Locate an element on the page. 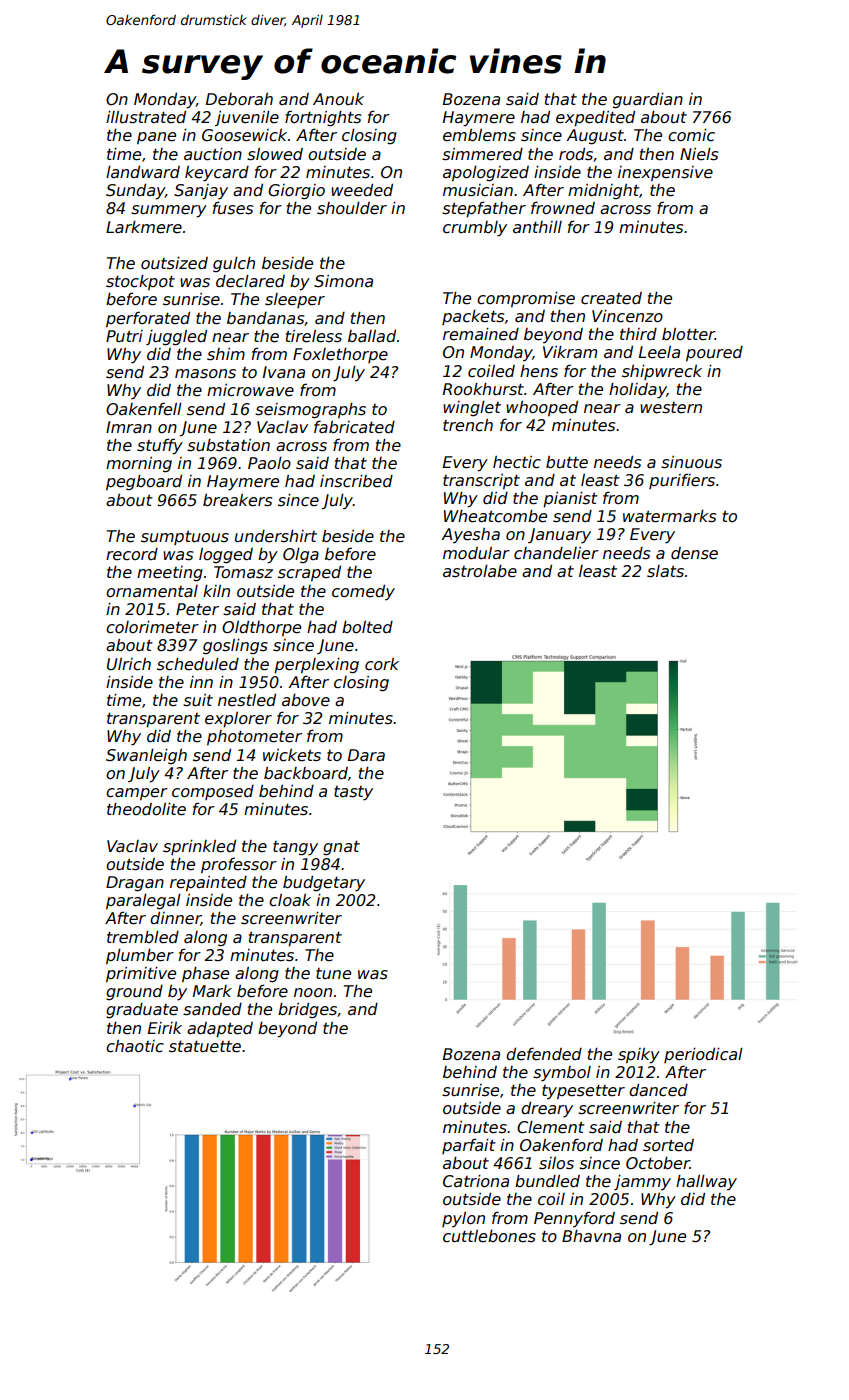 The height and width of the image is (1400, 849). spiky is located at coordinates (639, 1056).
